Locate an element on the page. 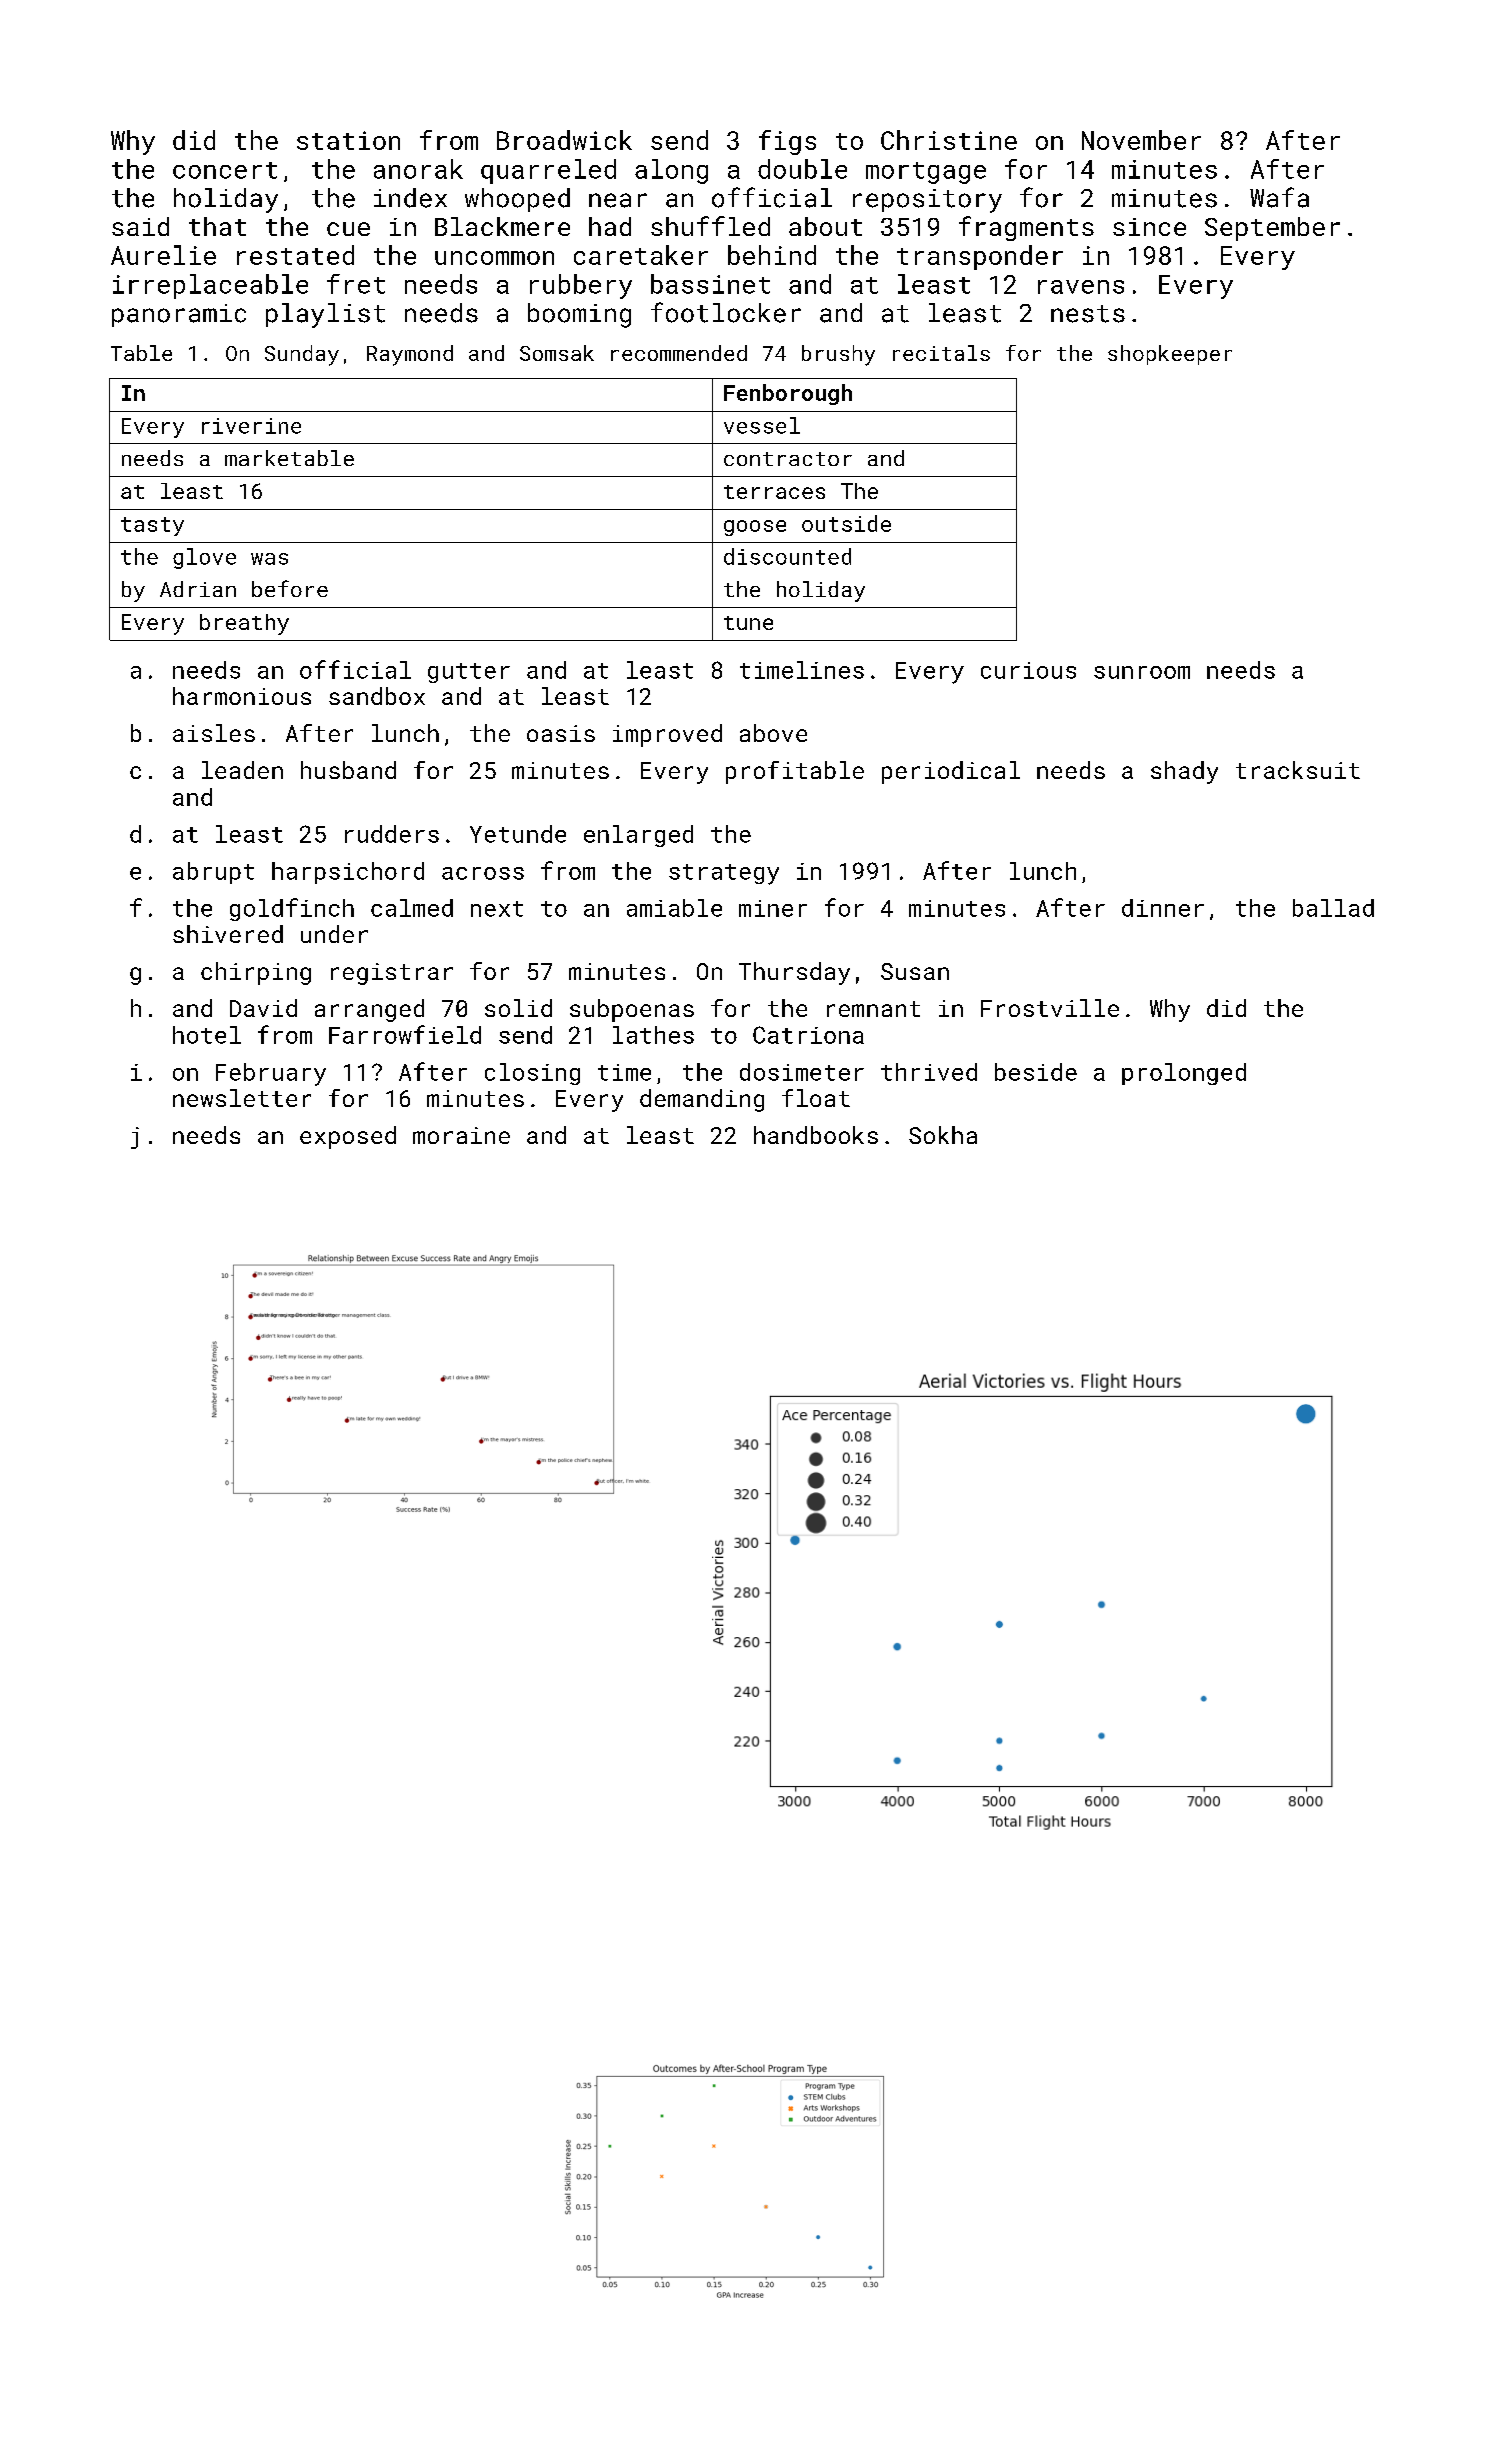 The height and width of the image is (2464, 1496). outside is located at coordinates (846, 523).
